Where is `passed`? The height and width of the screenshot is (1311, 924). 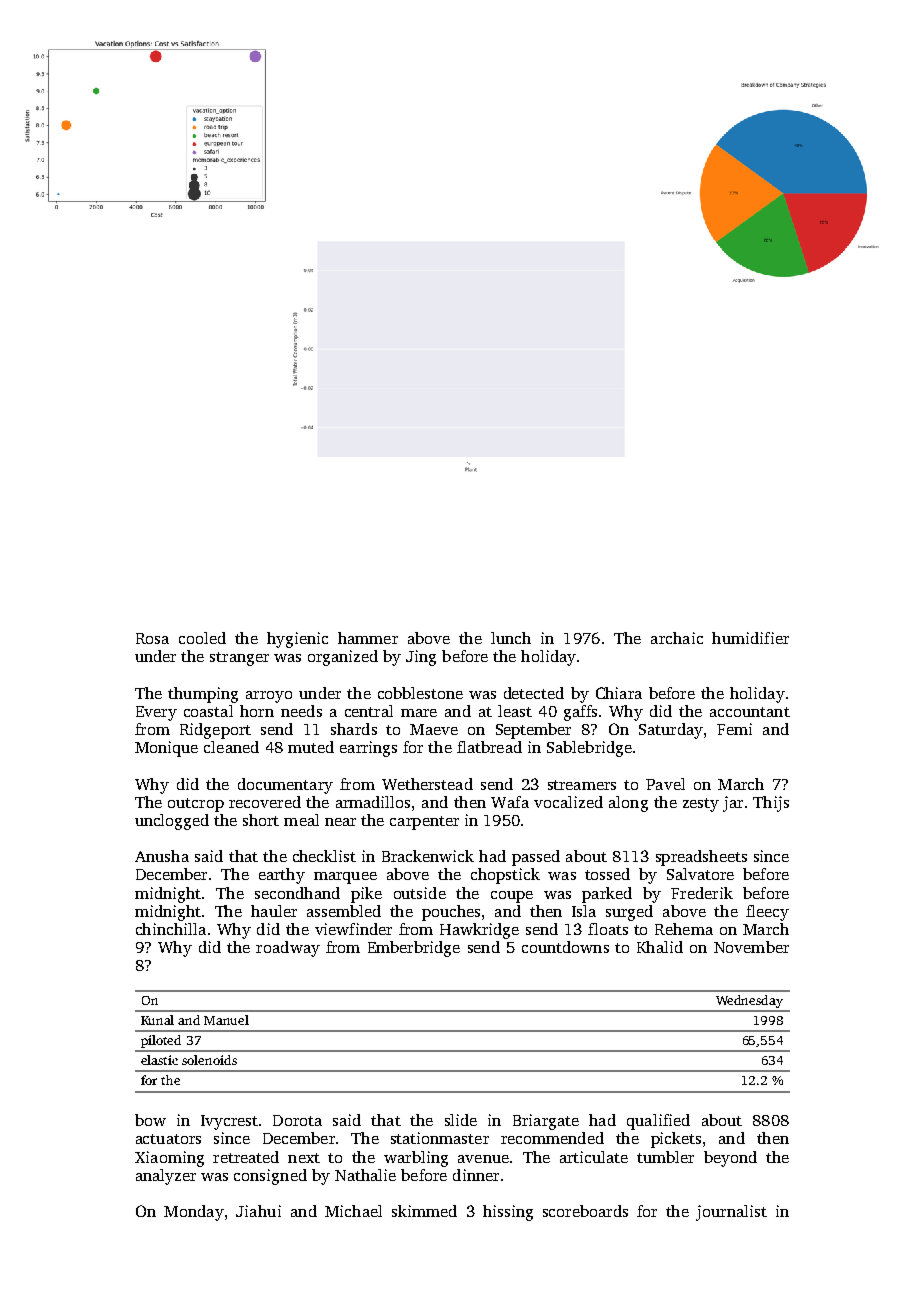 passed is located at coordinates (536, 858).
